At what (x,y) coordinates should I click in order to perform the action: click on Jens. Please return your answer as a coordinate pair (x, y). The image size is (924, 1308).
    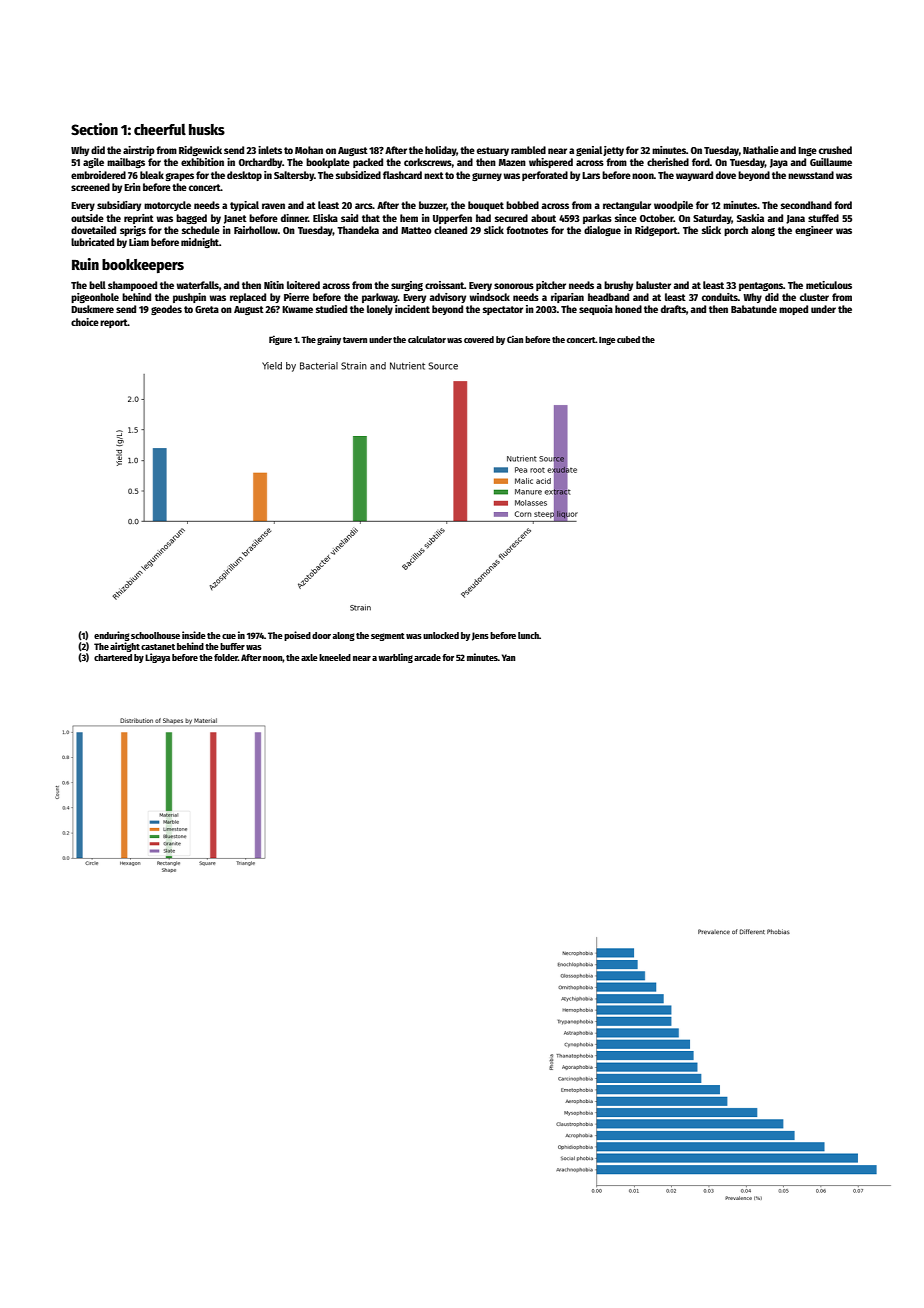
    Looking at the image, I should click on (480, 636).
